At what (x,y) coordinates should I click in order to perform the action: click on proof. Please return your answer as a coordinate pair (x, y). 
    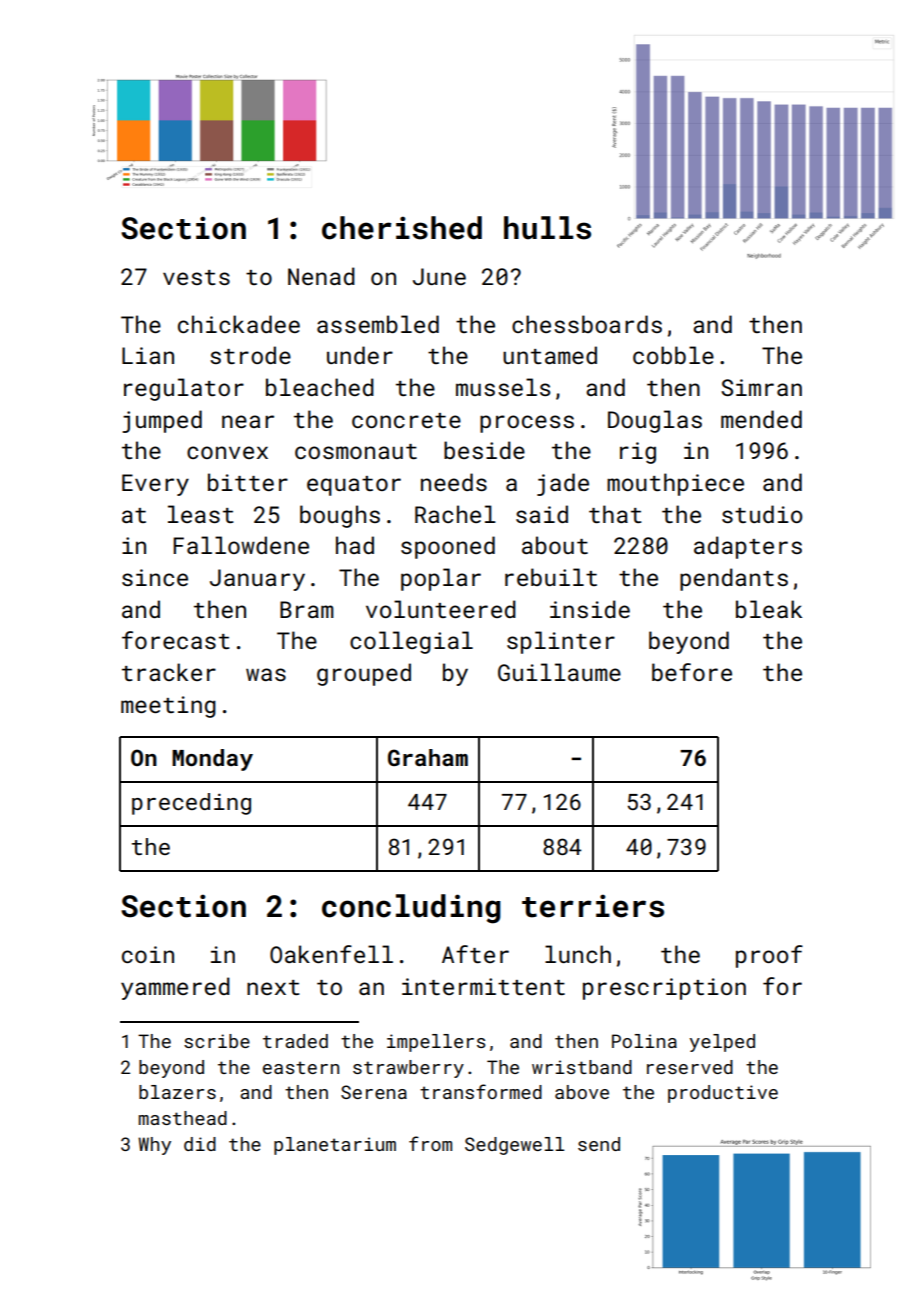
    Looking at the image, I should click on (769, 956).
